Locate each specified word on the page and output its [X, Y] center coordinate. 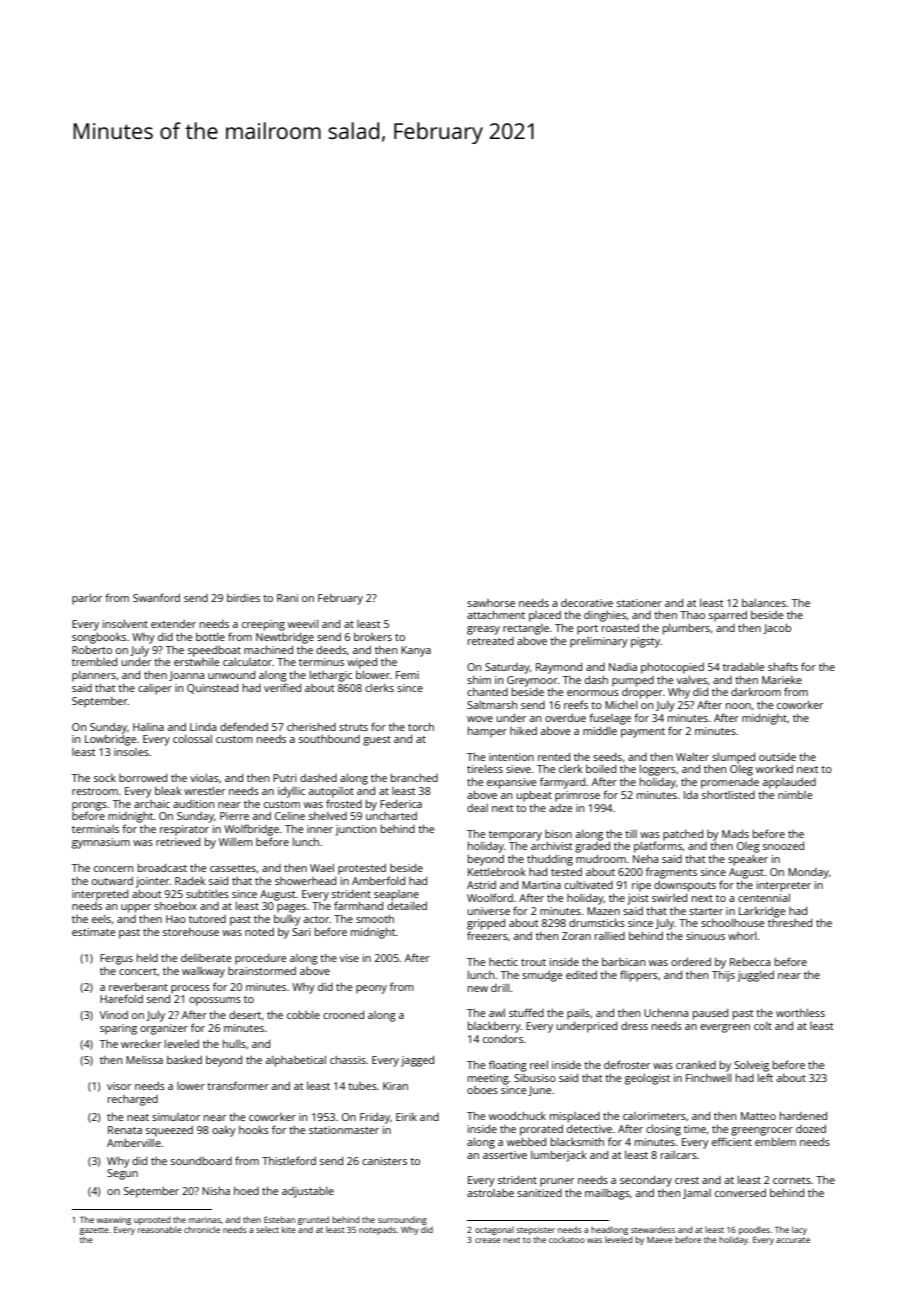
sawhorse [491, 603]
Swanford [156, 597]
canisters [384, 1161]
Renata [125, 1130]
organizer [164, 1029]
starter [706, 911]
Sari [301, 932]
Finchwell [708, 1078]
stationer [639, 603]
